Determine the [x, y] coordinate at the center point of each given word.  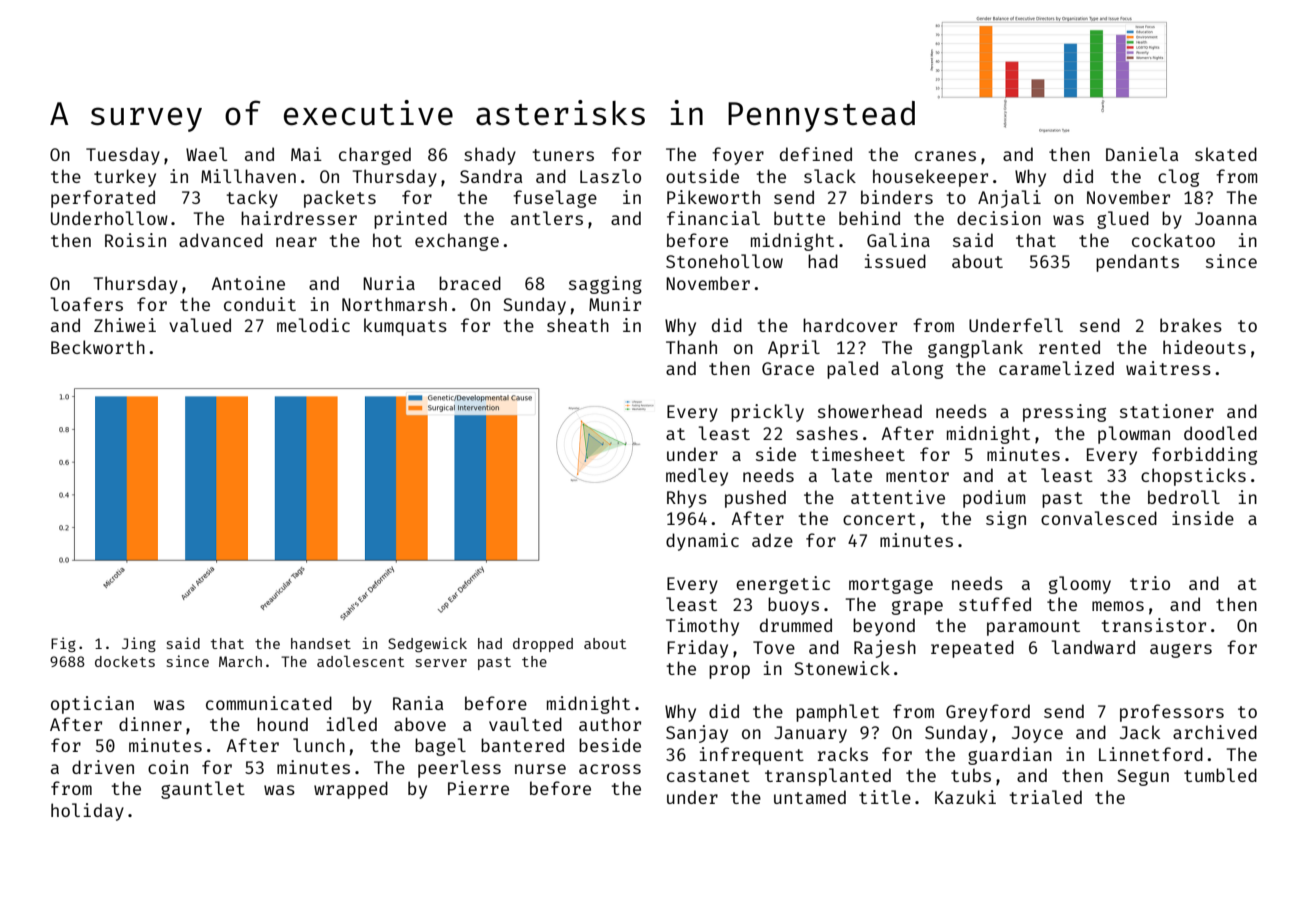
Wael [206, 154]
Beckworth [98, 347]
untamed [810, 797]
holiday [87, 812]
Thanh [691, 347]
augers [1181, 651]
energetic [783, 585]
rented [1069, 347]
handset [321, 643]
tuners [563, 155]
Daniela [1142, 154]
